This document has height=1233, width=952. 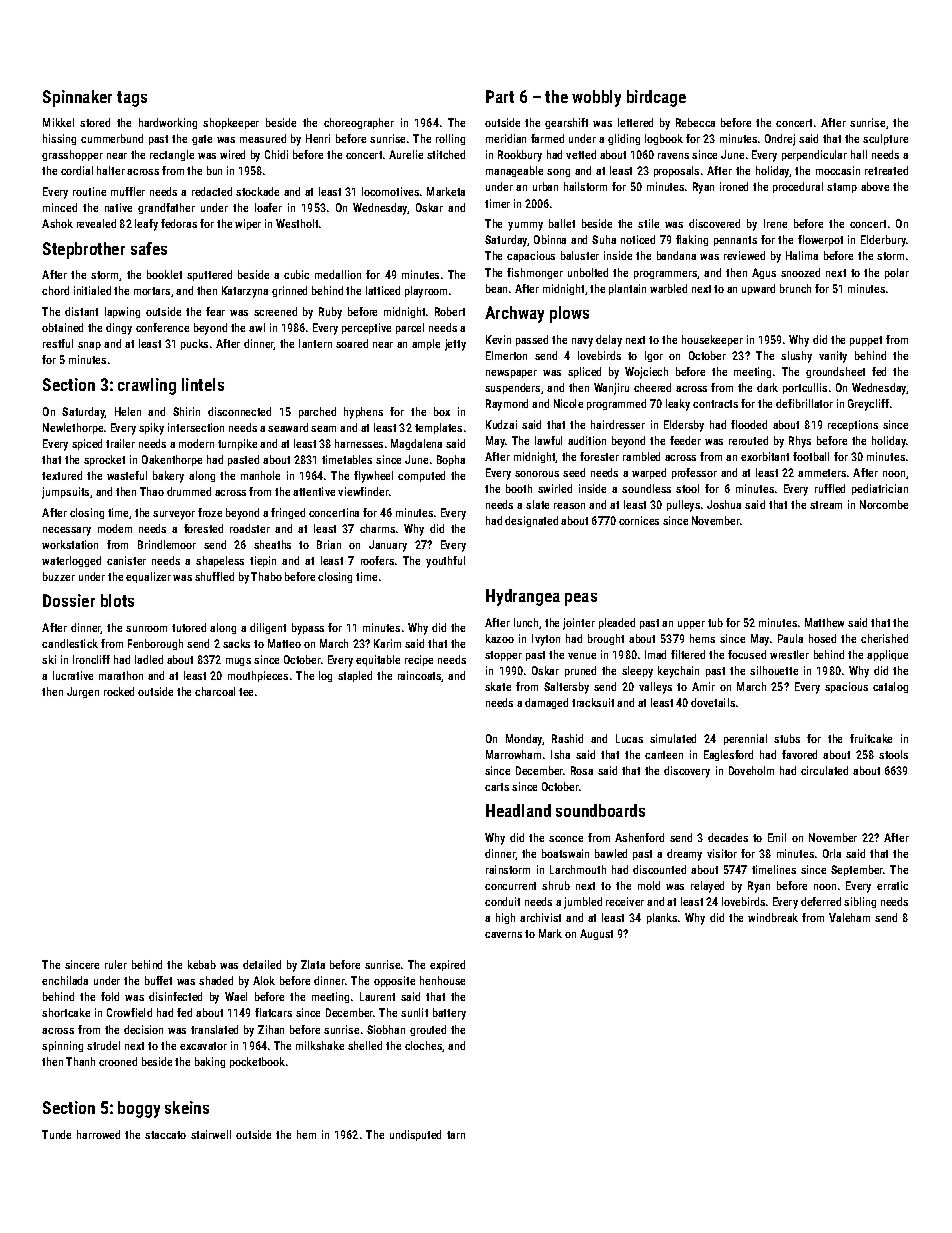 I want to click on jumpsuits, so click(x=65, y=493).
